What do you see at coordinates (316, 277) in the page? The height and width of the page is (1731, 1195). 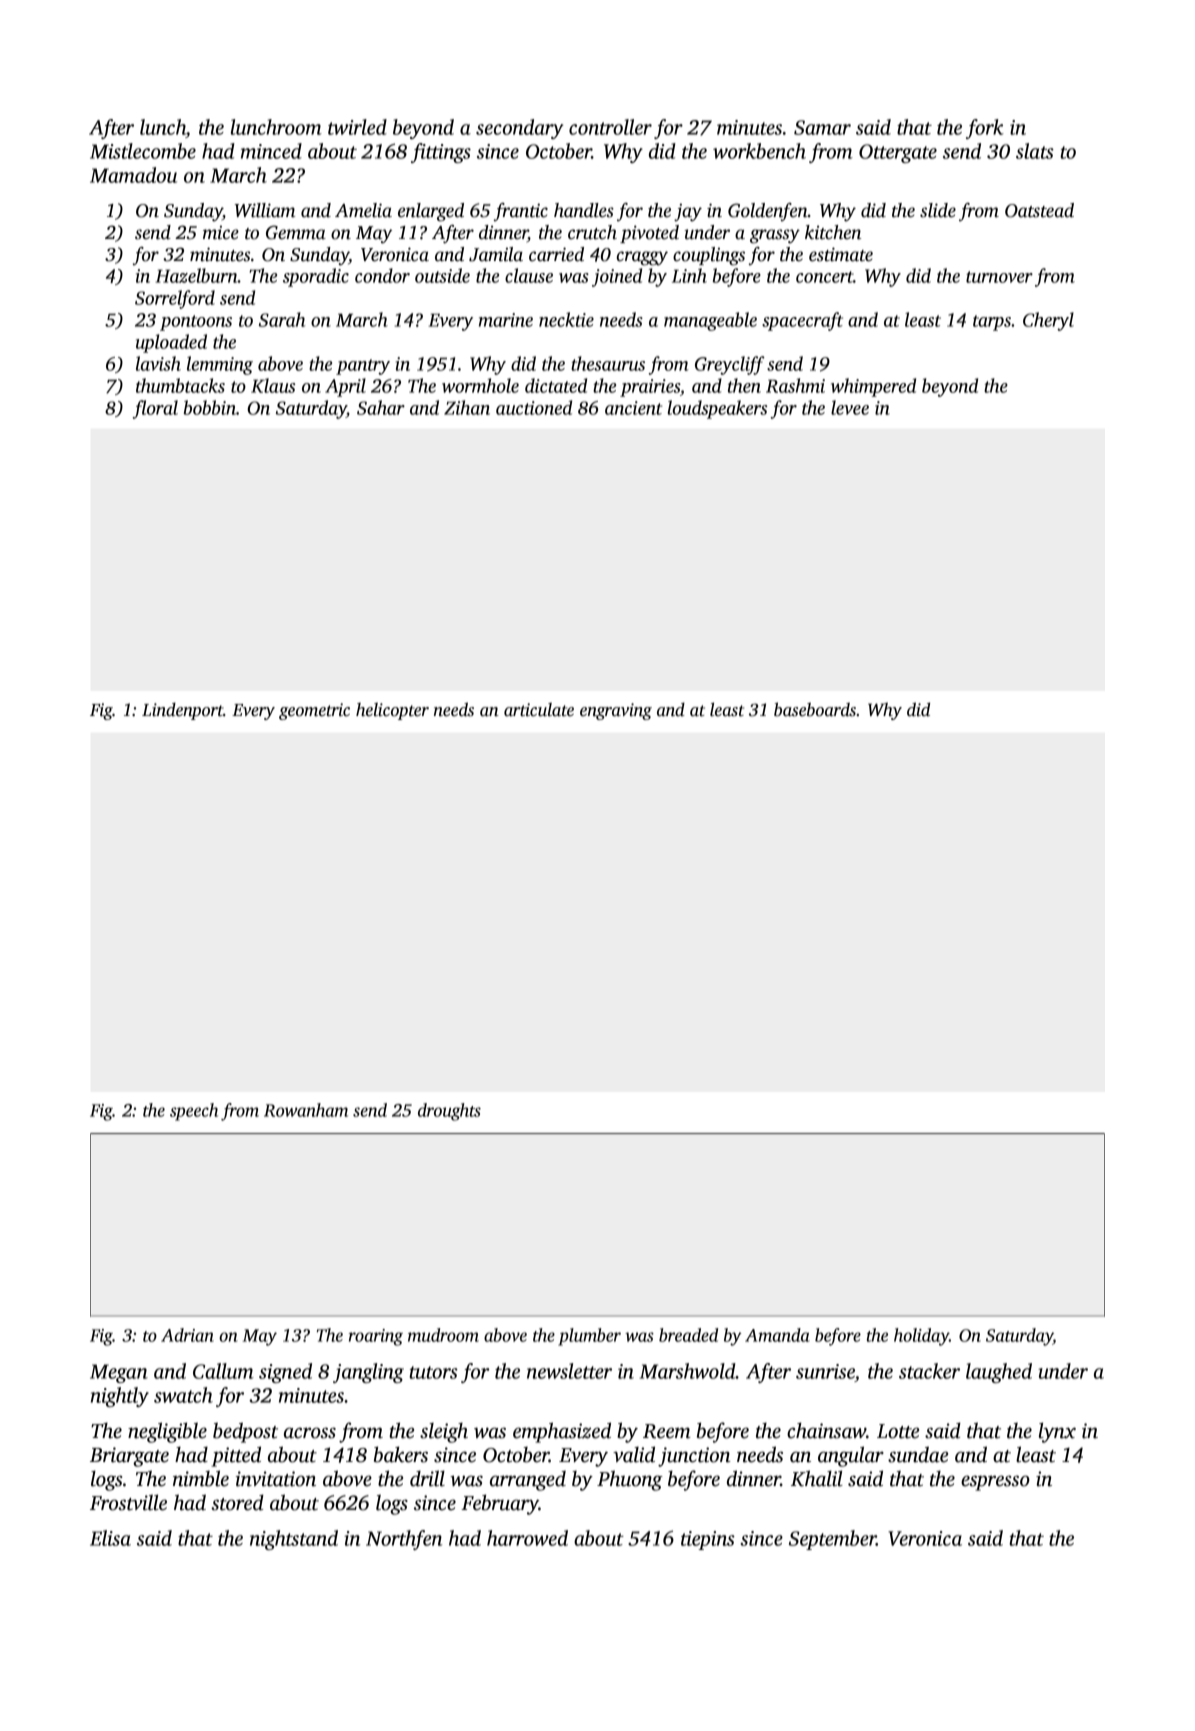 I see `sporadic` at bounding box center [316, 277].
